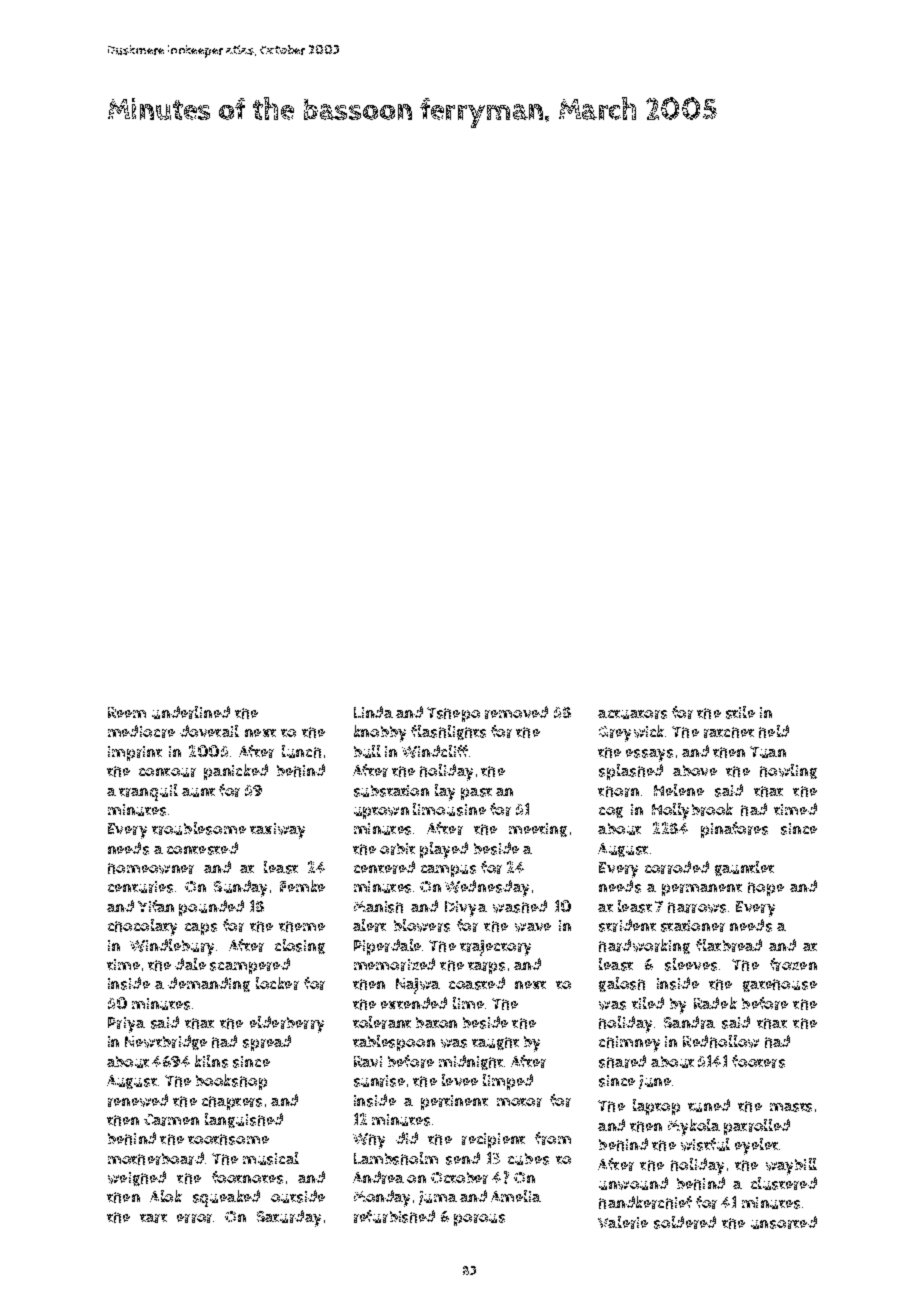  Describe the element at coordinates (766, 889) in the screenshot. I see `hope` at that location.
